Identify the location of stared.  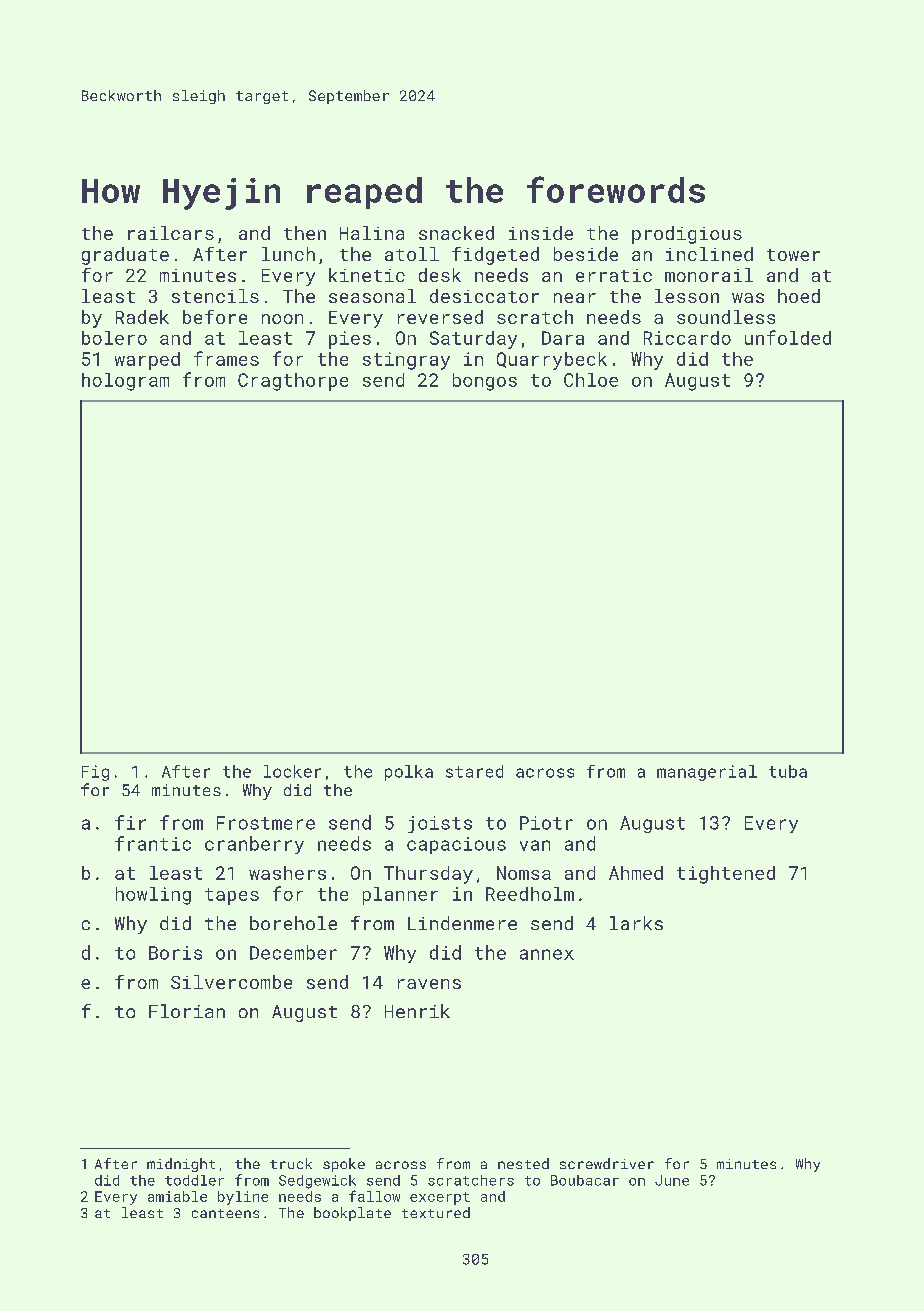
(474, 771).
